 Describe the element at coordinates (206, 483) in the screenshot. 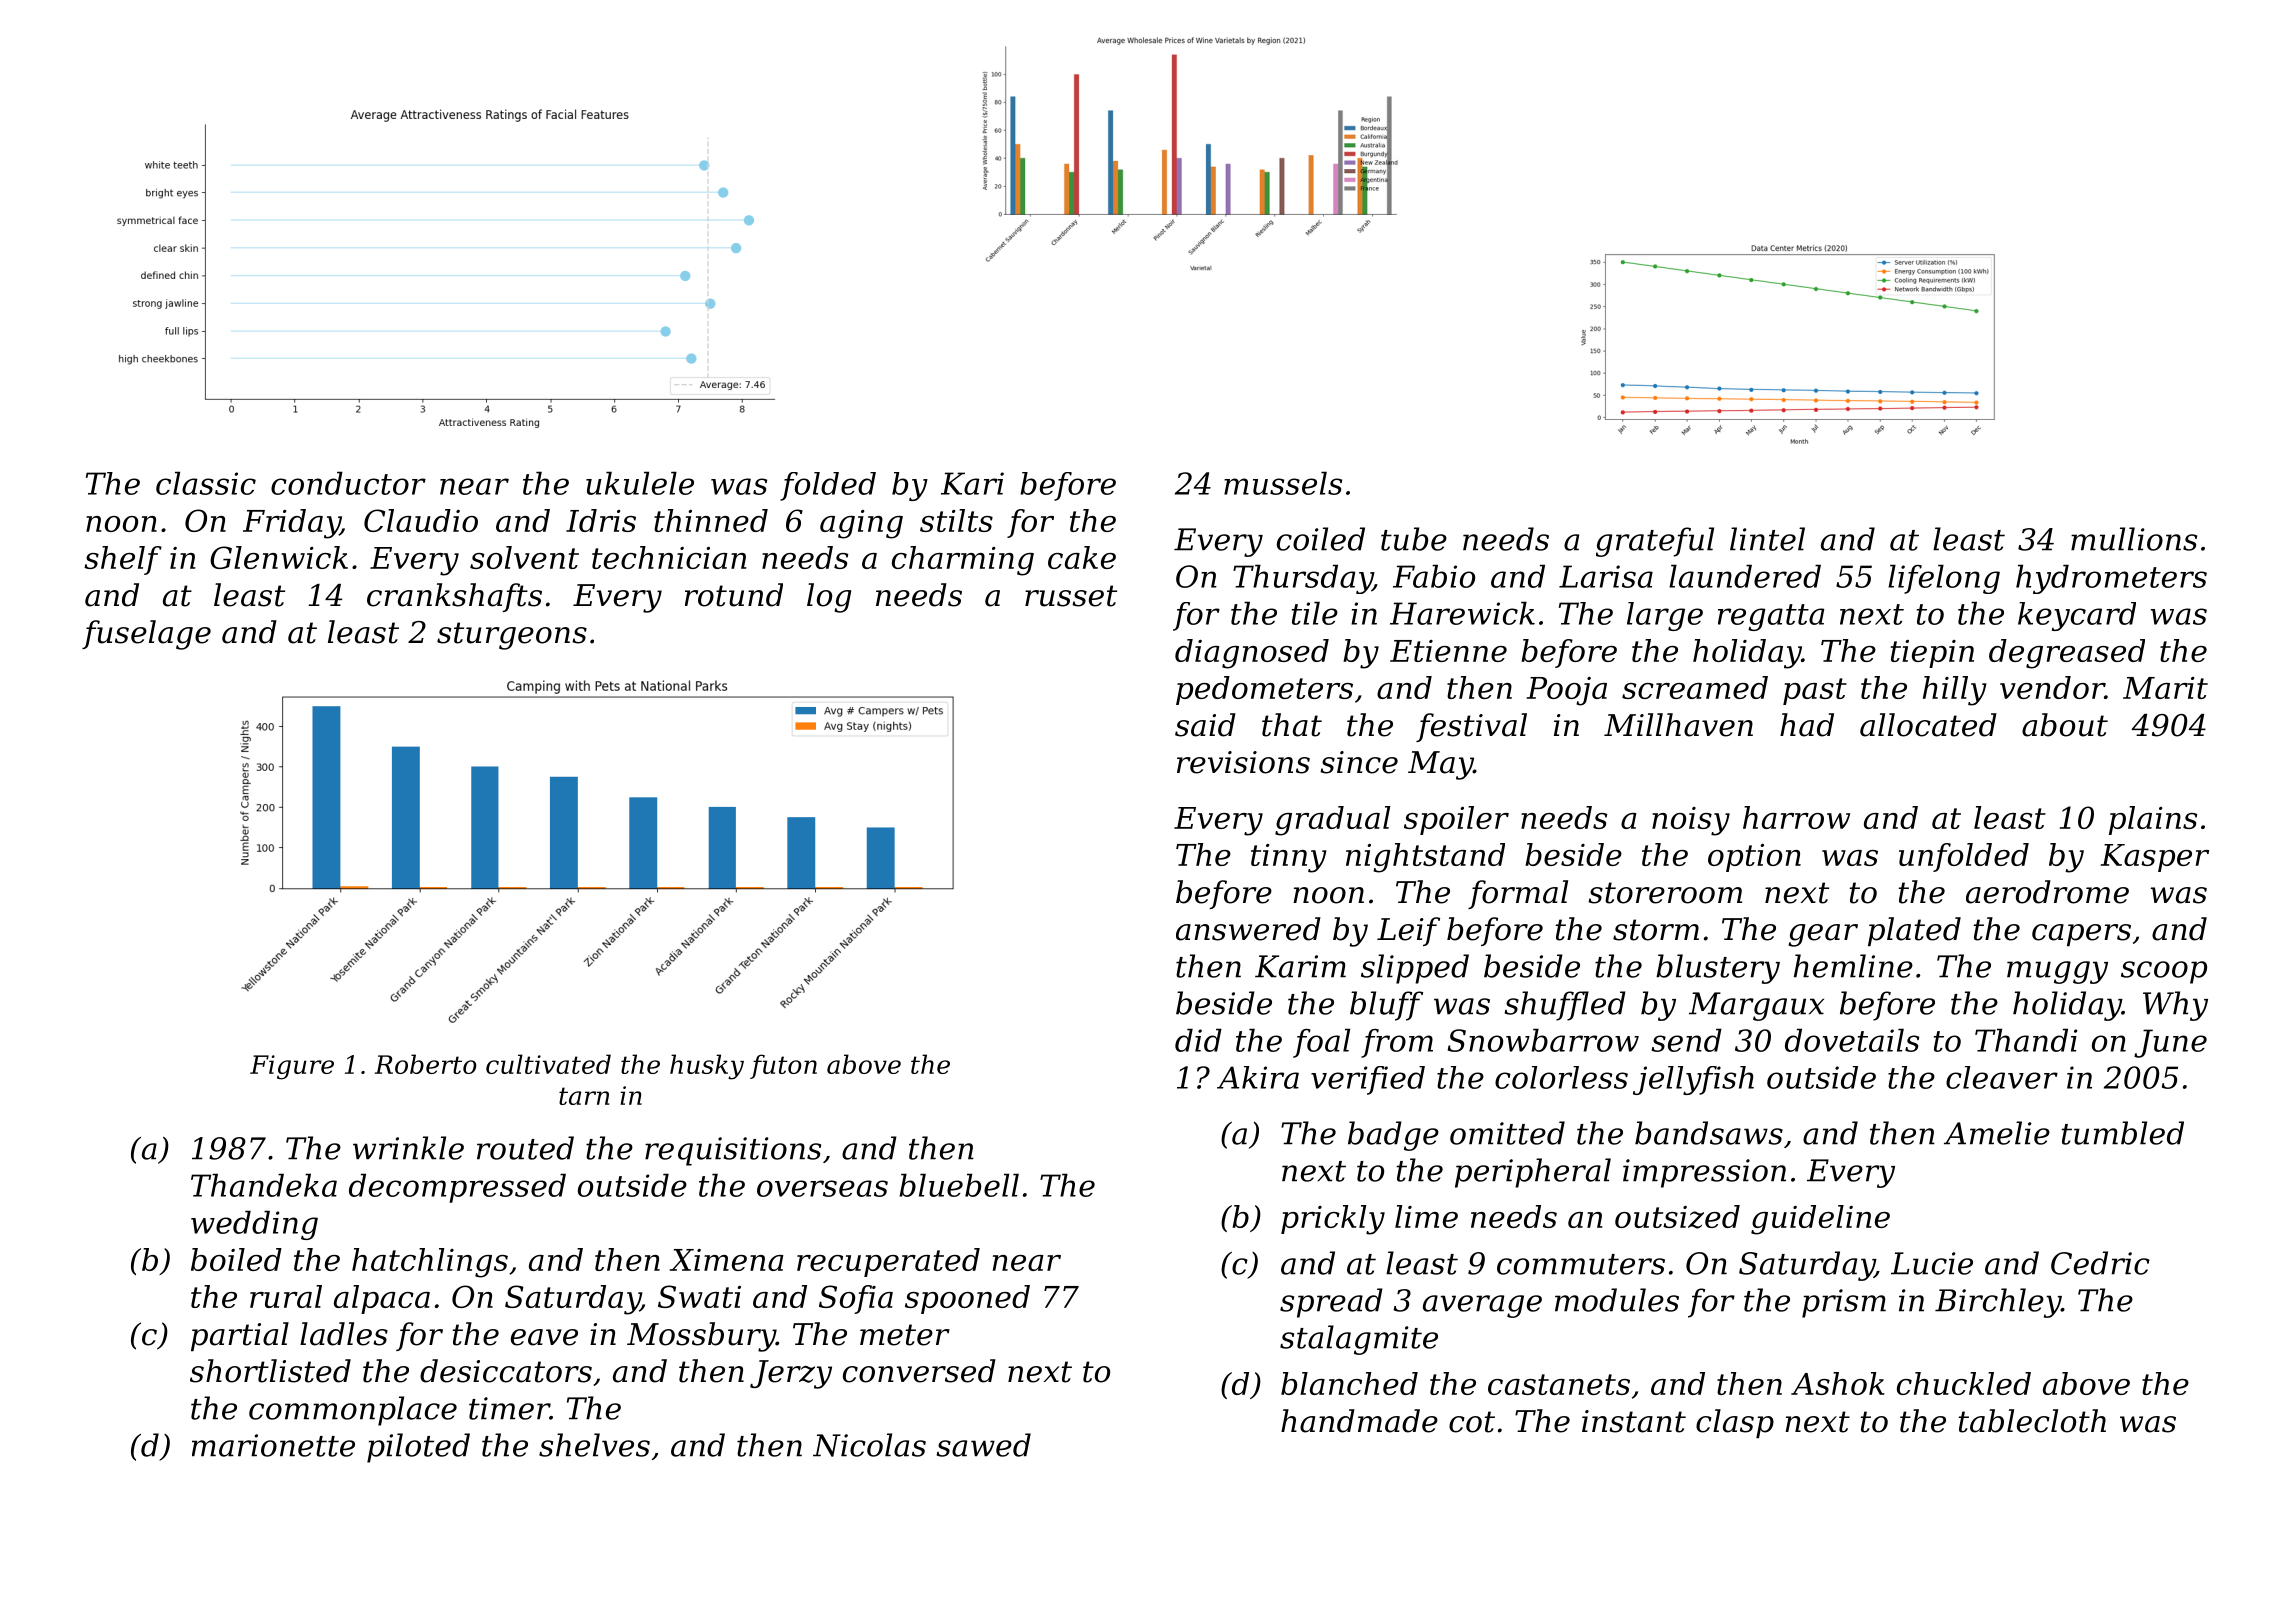

I see `classic` at that location.
